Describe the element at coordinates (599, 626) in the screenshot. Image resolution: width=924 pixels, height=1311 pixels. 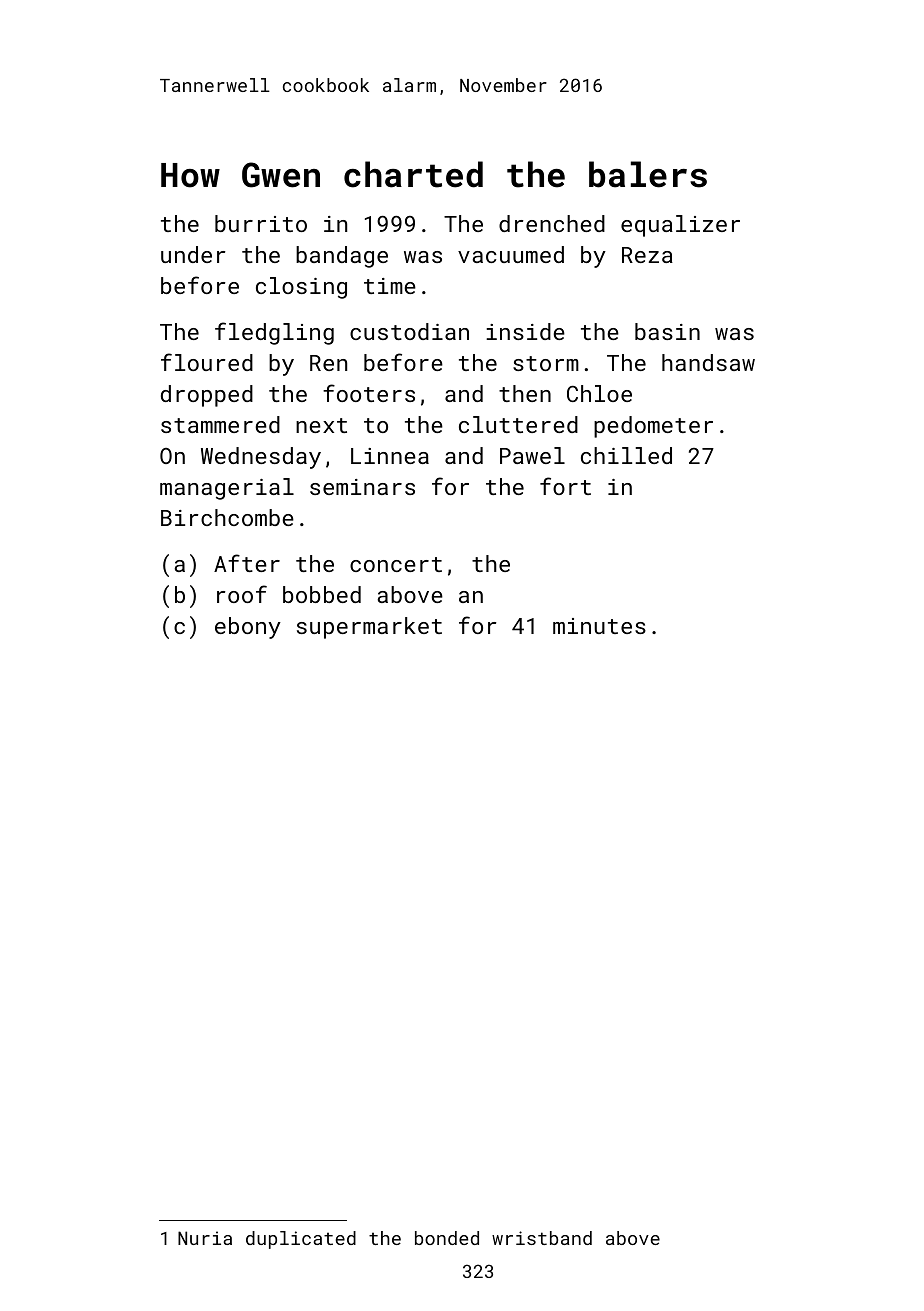
I see `minutes` at that location.
